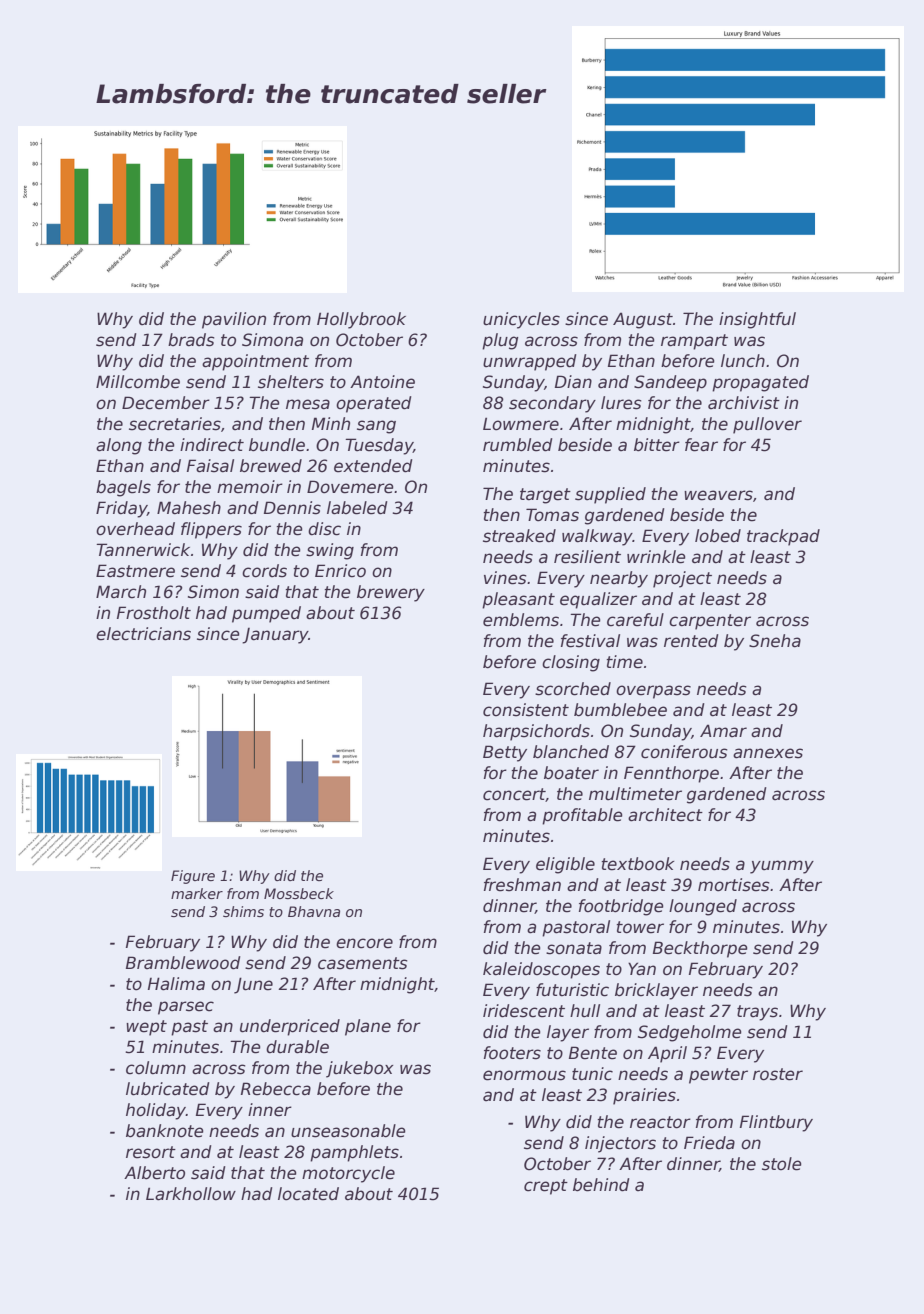  I want to click on Bramblewood, so click(183, 963).
